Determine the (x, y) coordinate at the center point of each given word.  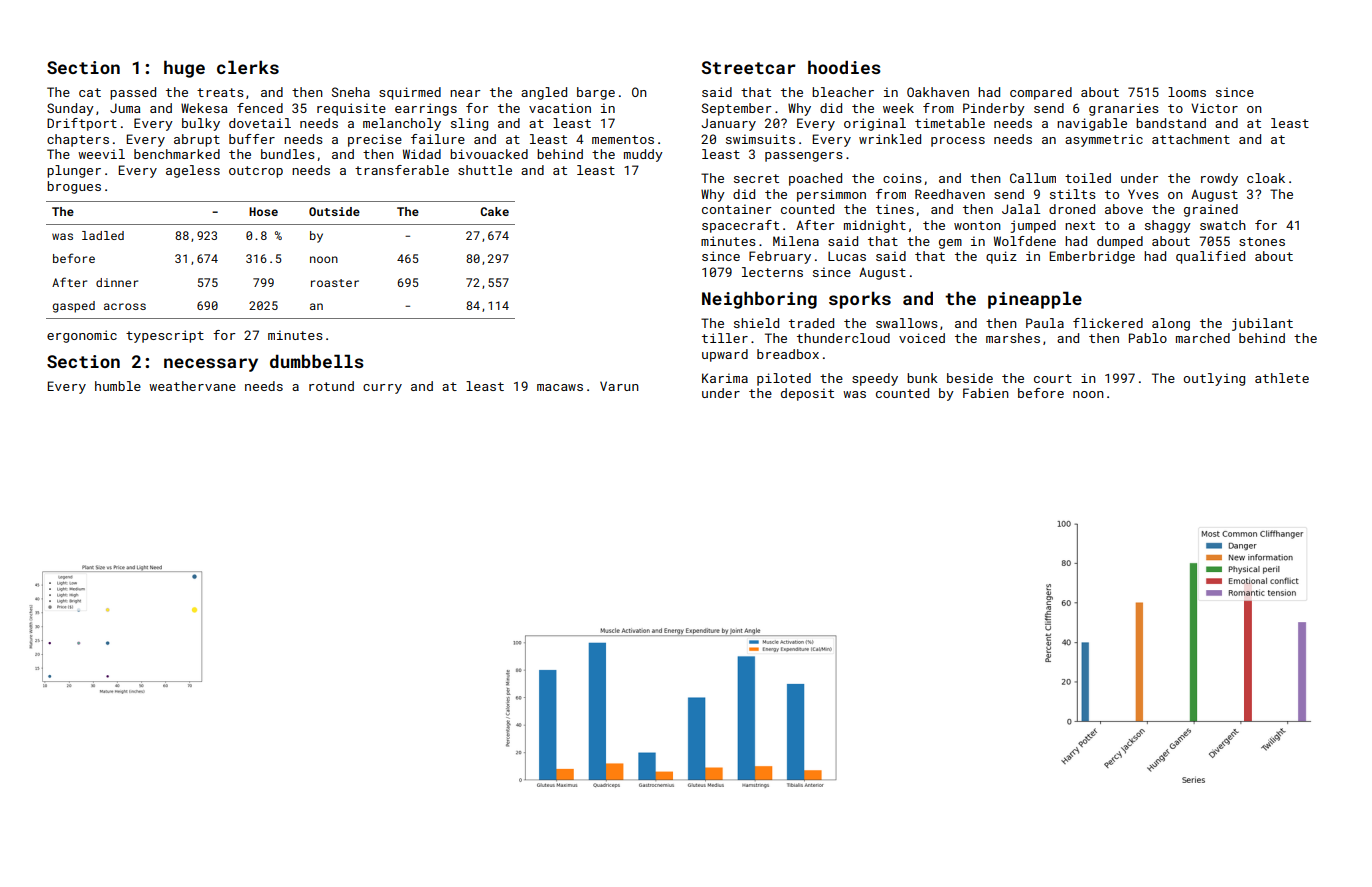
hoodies (844, 67)
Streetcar (748, 67)
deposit (807, 394)
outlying (1214, 379)
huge (184, 69)
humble (118, 386)
